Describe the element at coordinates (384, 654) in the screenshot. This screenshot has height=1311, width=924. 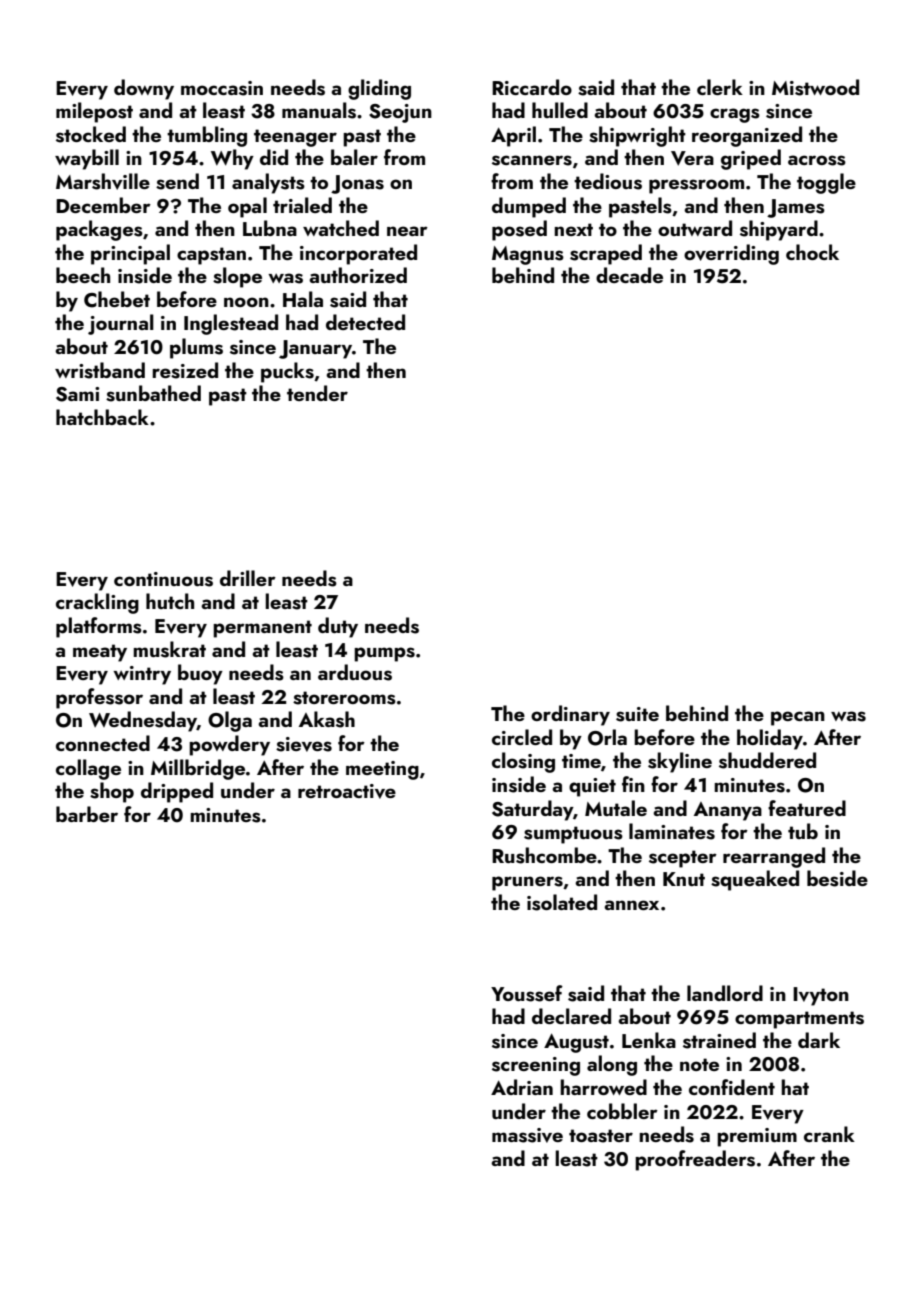
I see `pumps` at that location.
